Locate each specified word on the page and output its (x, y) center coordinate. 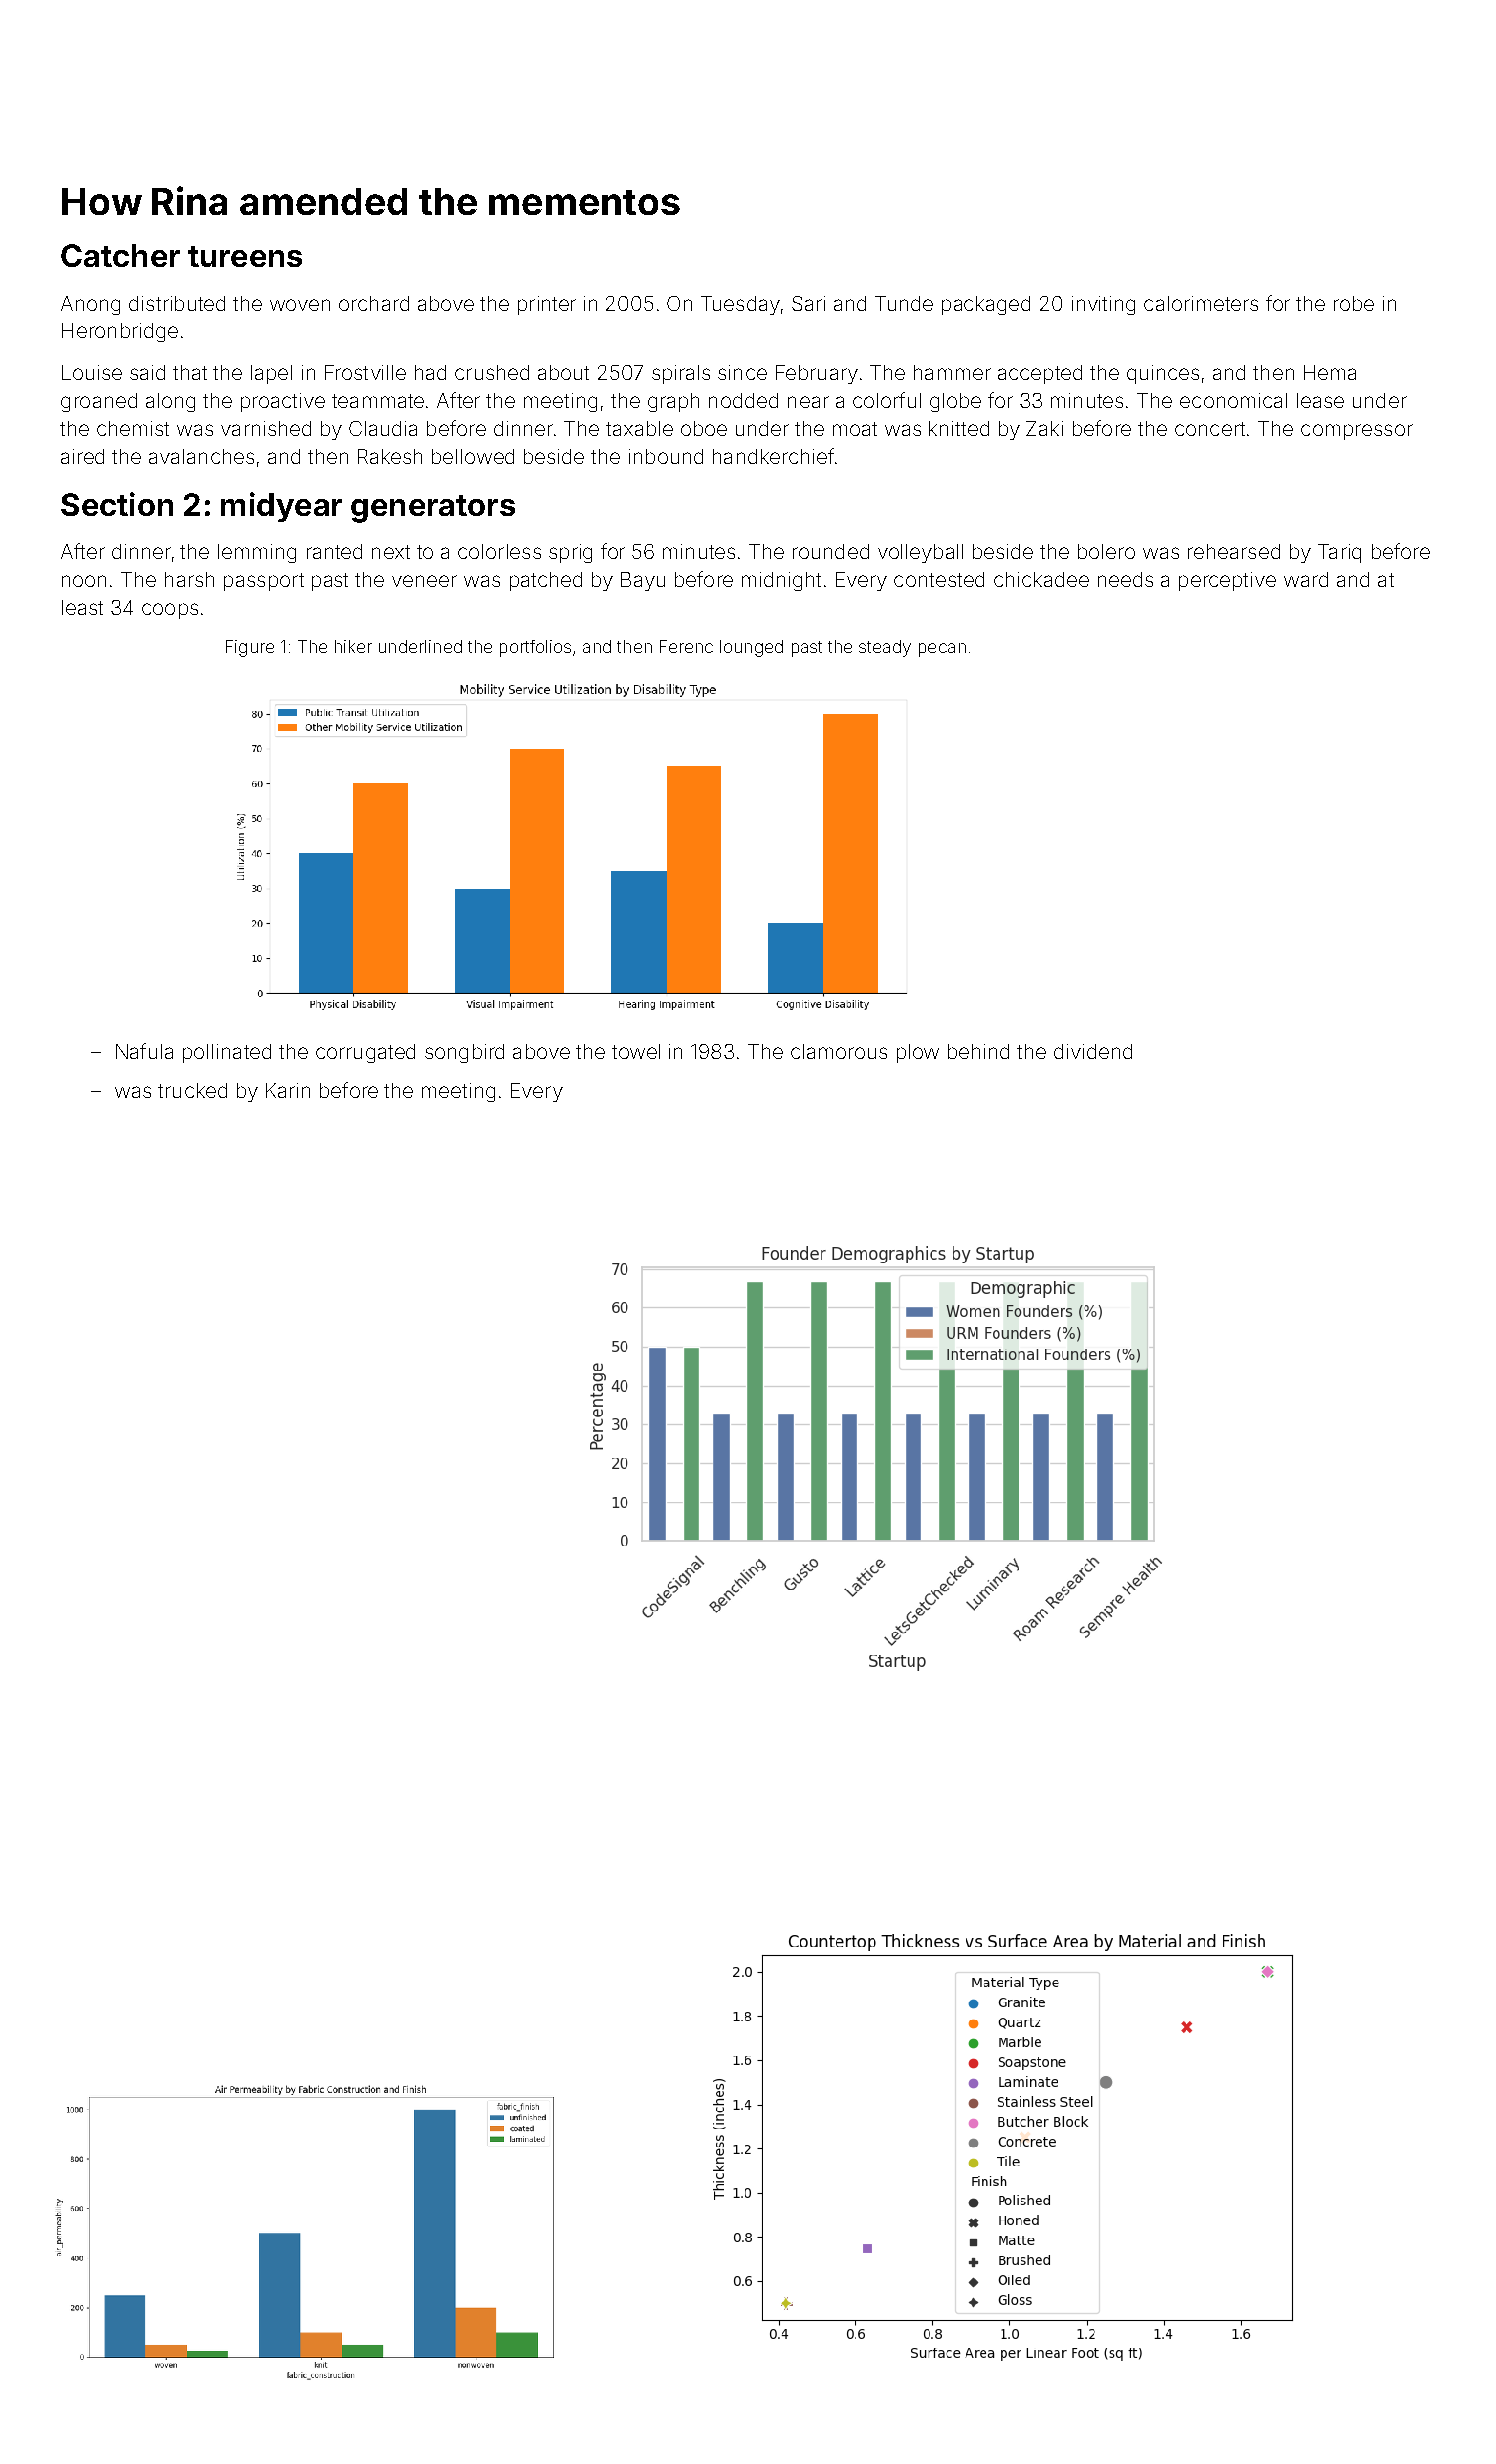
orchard (374, 303)
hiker (353, 646)
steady (885, 648)
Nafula (144, 1051)
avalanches (201, 456)
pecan (942, 650)
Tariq (1339, 553)
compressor (1357, 432)
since (742, 372)
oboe (704, 428)
